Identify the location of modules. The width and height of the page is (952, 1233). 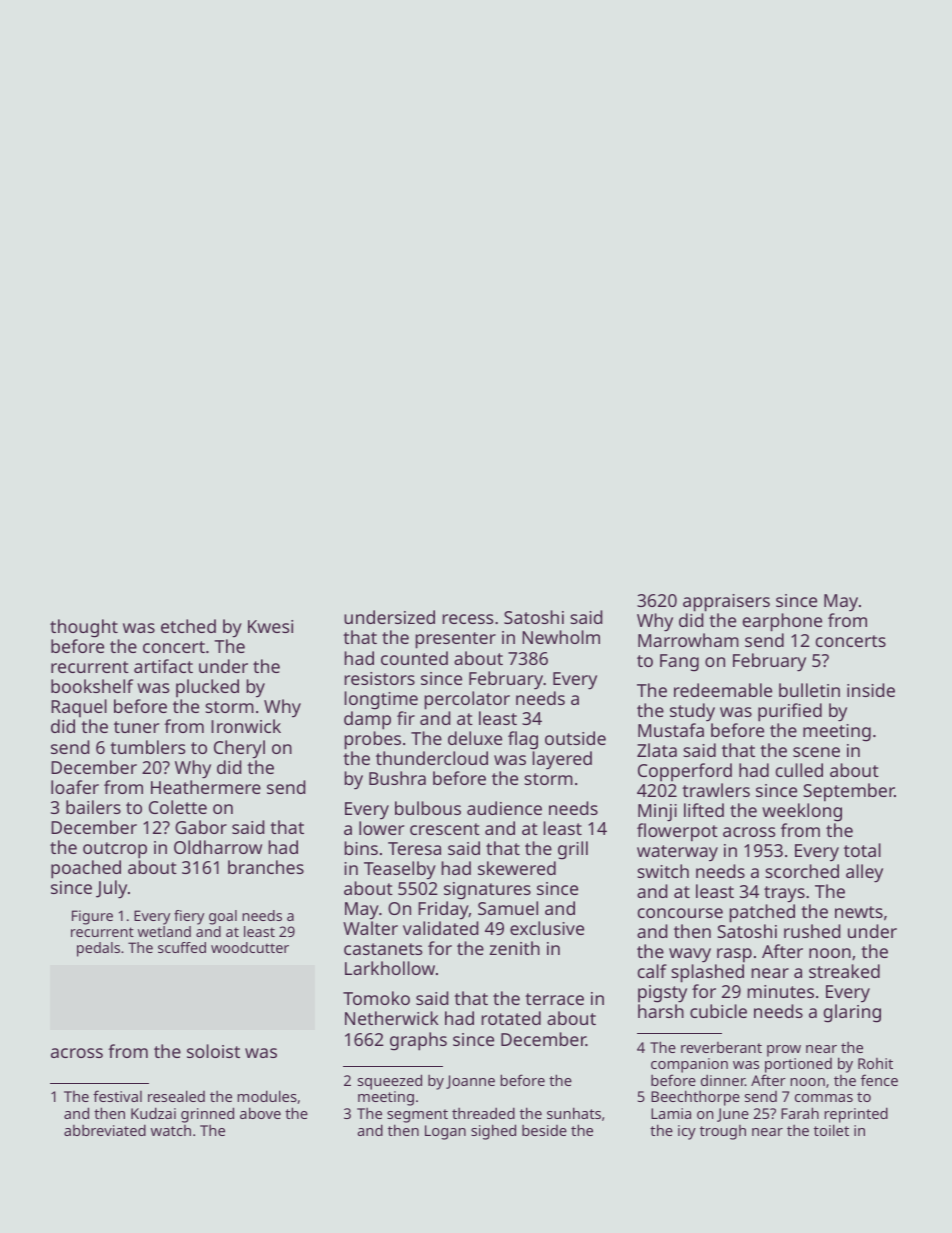
(267, 1096).
